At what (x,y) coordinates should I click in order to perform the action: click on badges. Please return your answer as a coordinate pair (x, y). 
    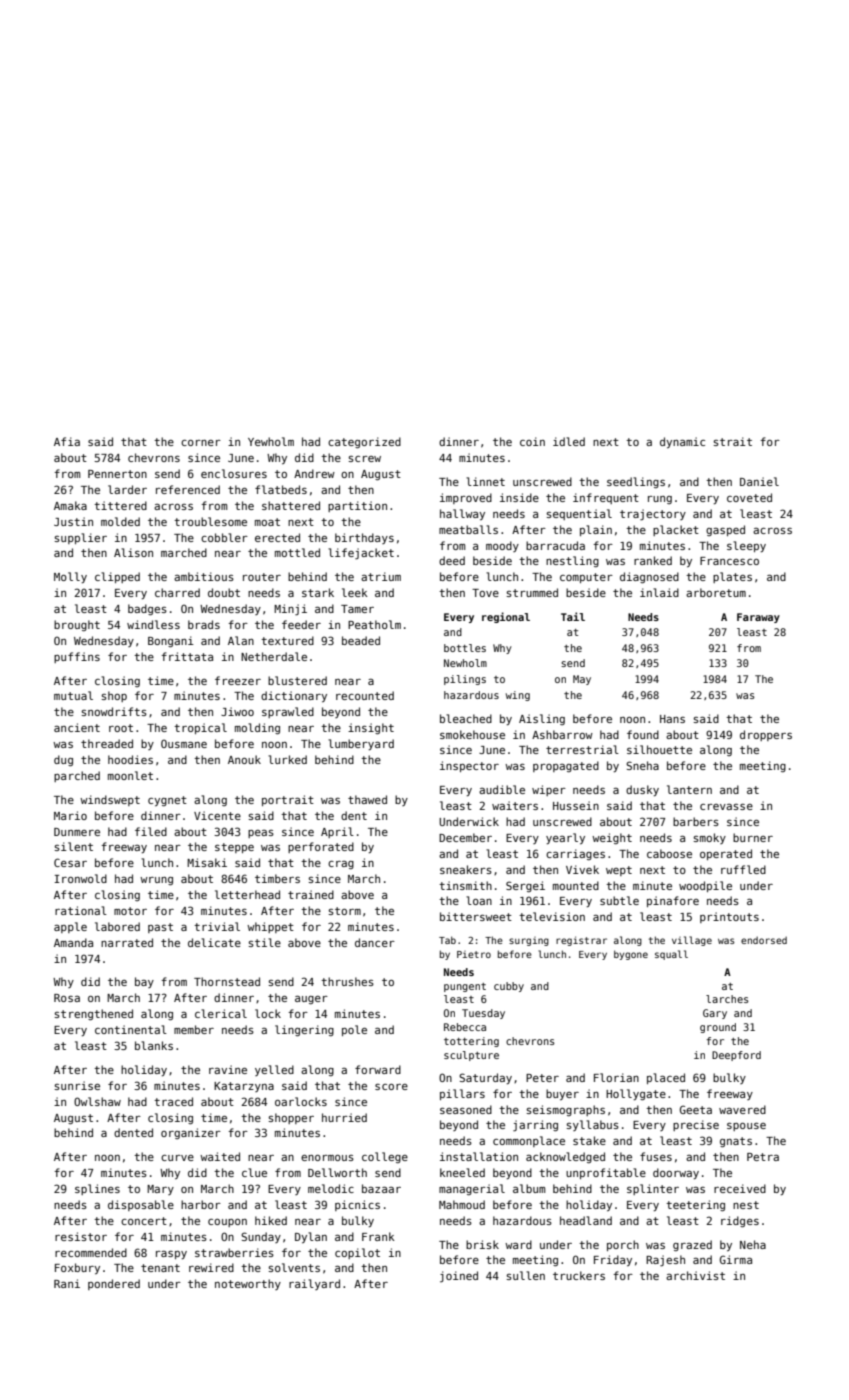
    Looking at the image, I should click on (147, 609).
